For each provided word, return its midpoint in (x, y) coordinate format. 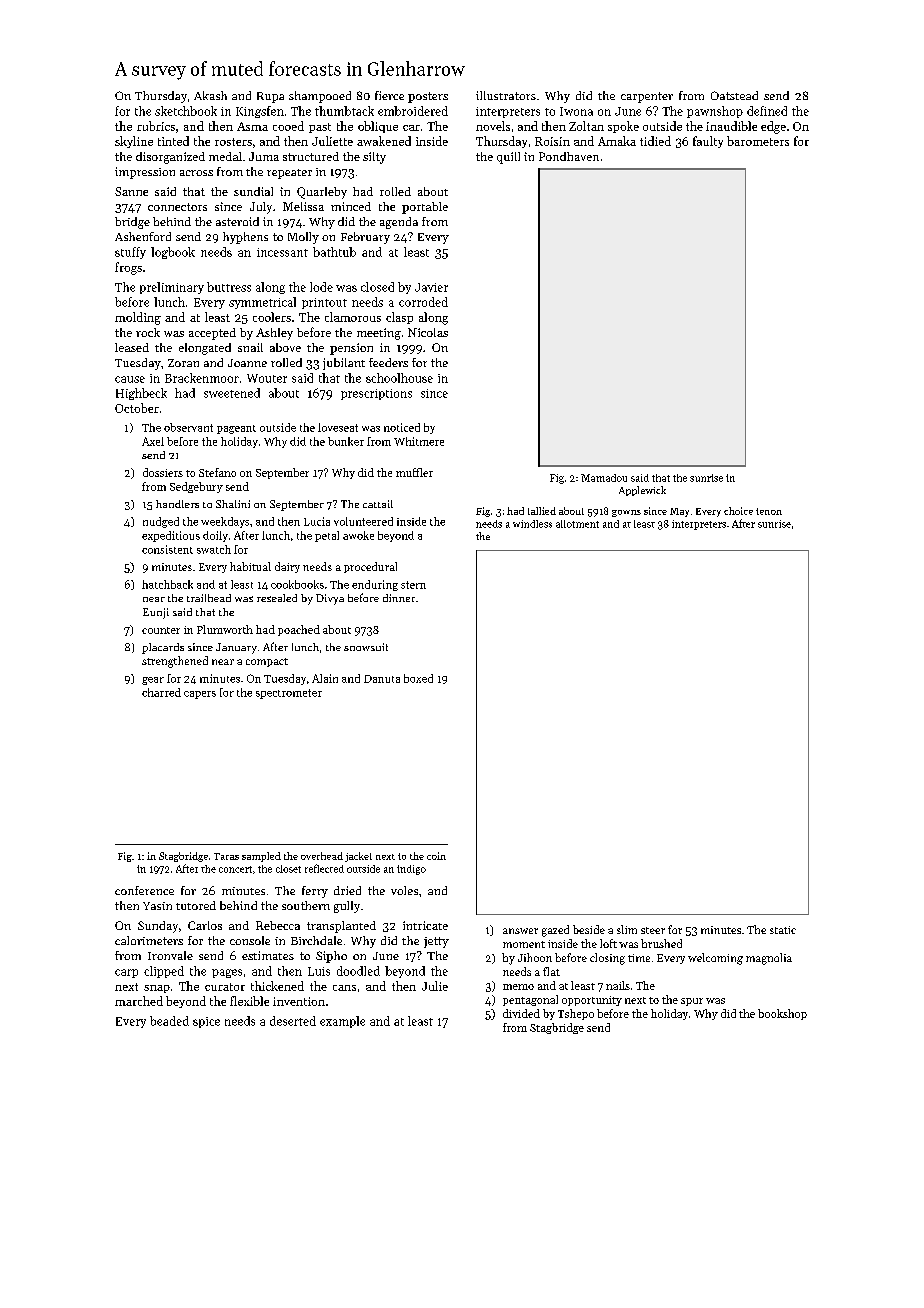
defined (767, 111)
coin (436, 856)
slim (627, 929)
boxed (418, 678)
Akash (210, 95)
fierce (389, 95)
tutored (196, 905)
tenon (769, 511)
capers (200, 695)
